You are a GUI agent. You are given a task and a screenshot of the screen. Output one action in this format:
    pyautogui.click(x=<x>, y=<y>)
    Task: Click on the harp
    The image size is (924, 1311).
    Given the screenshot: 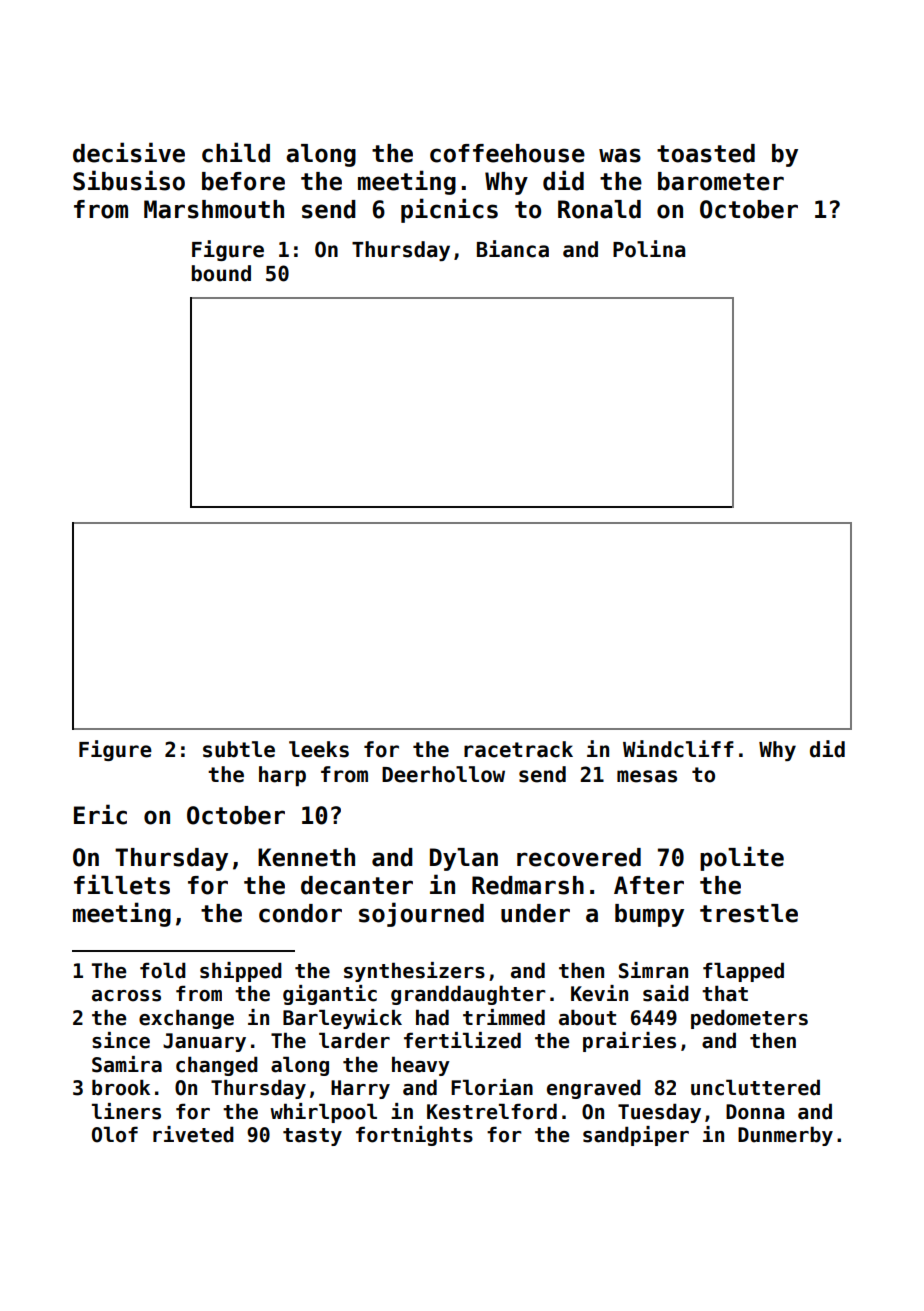 What is the action you would take?
    pyautogui.click(x=282, y=776)
